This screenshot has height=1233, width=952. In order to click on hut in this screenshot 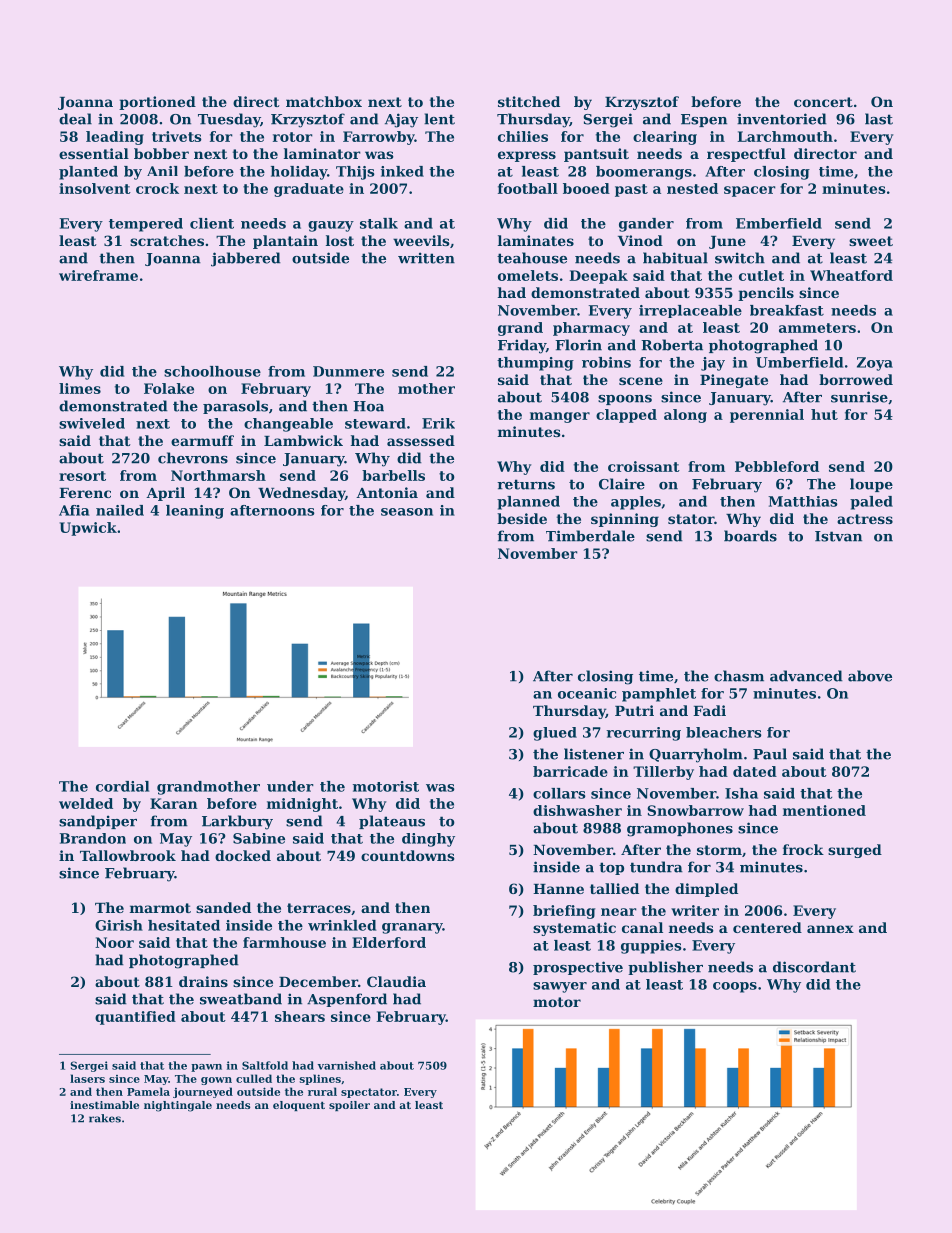, I will do `click(824, 414)`.
